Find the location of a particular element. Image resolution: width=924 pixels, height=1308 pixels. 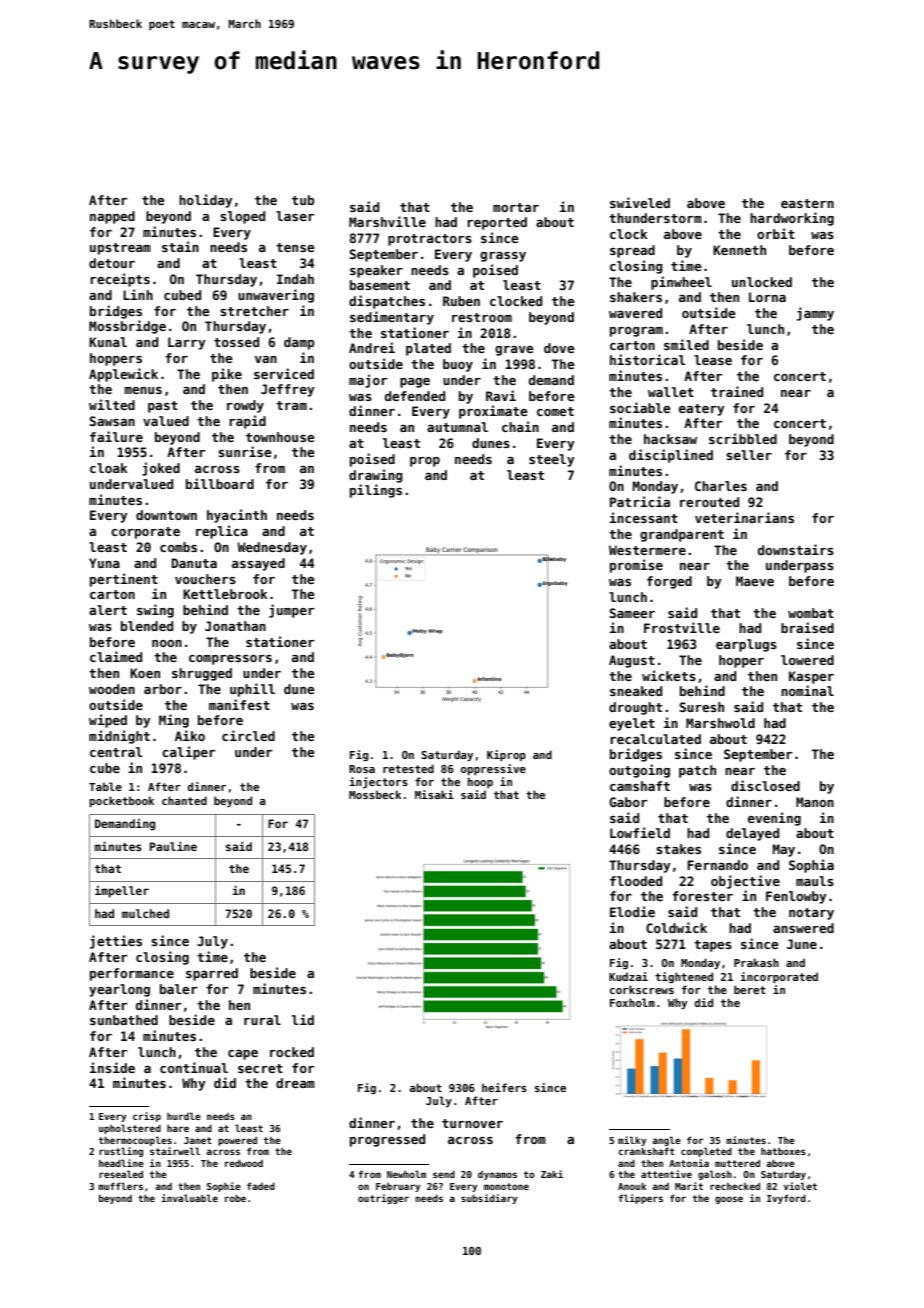

holiday is located at coordinates (206, 201).
